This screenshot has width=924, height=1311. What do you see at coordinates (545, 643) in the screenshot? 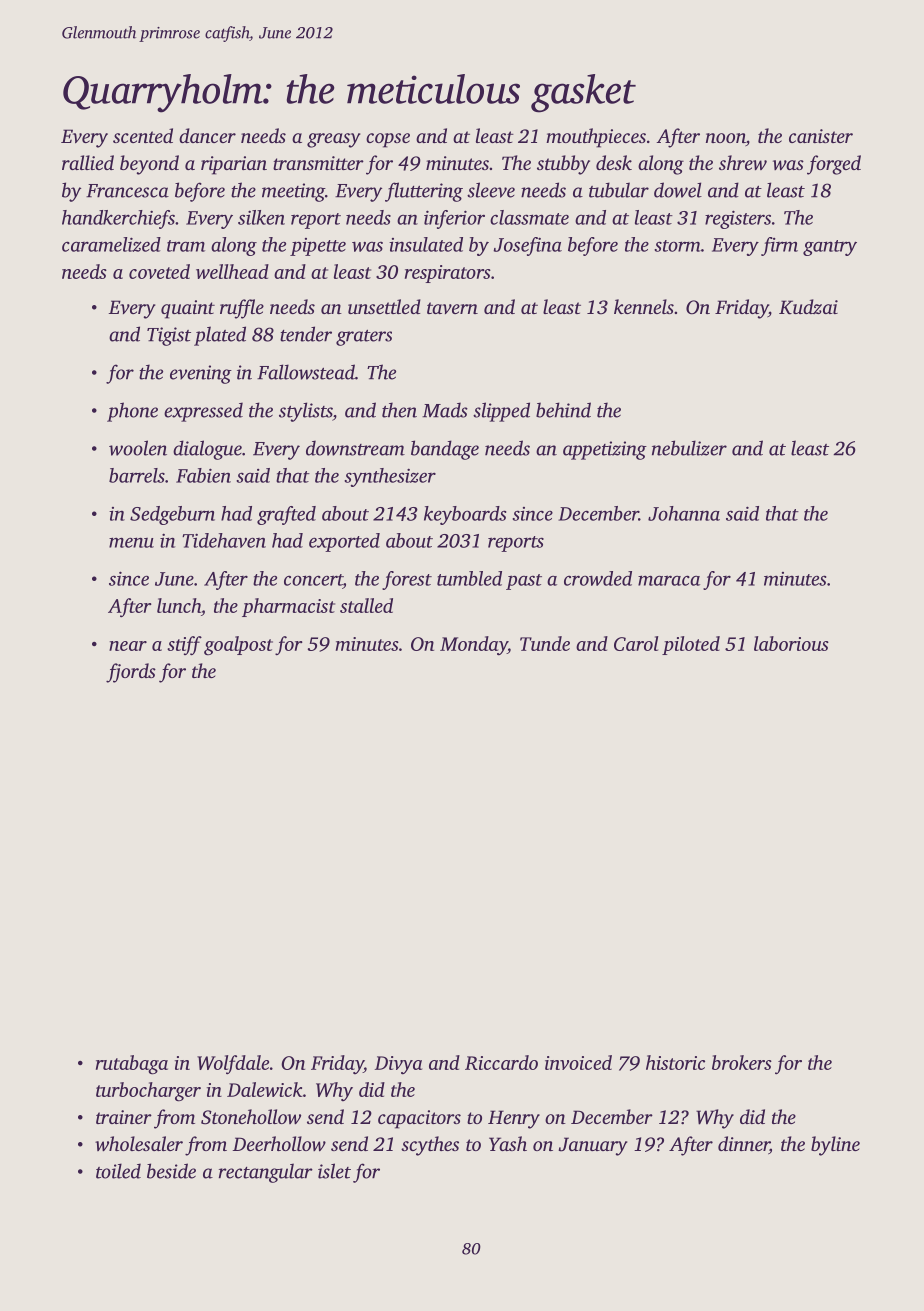
I see `Tunde` at bounding box center [545, 643].
